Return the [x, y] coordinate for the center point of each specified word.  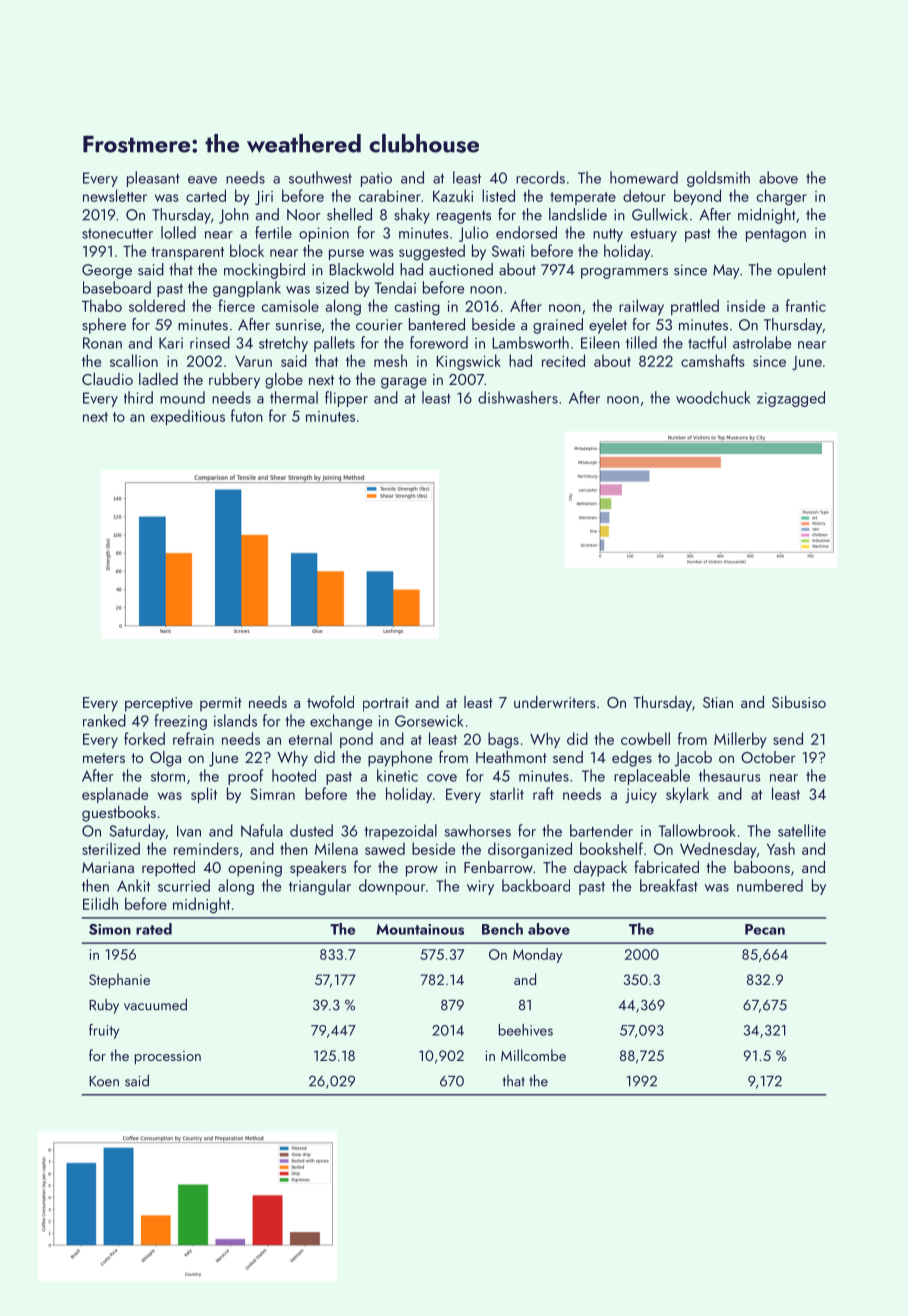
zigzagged [791, 399]
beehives [526, 1030]
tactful [707, 342]
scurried [184, 885]
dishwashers [518, 397]
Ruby [104, 1006]
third [138, 397]
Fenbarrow [498, 867]
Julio [473, 234]
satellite [802, 830]
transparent [187, 253]
